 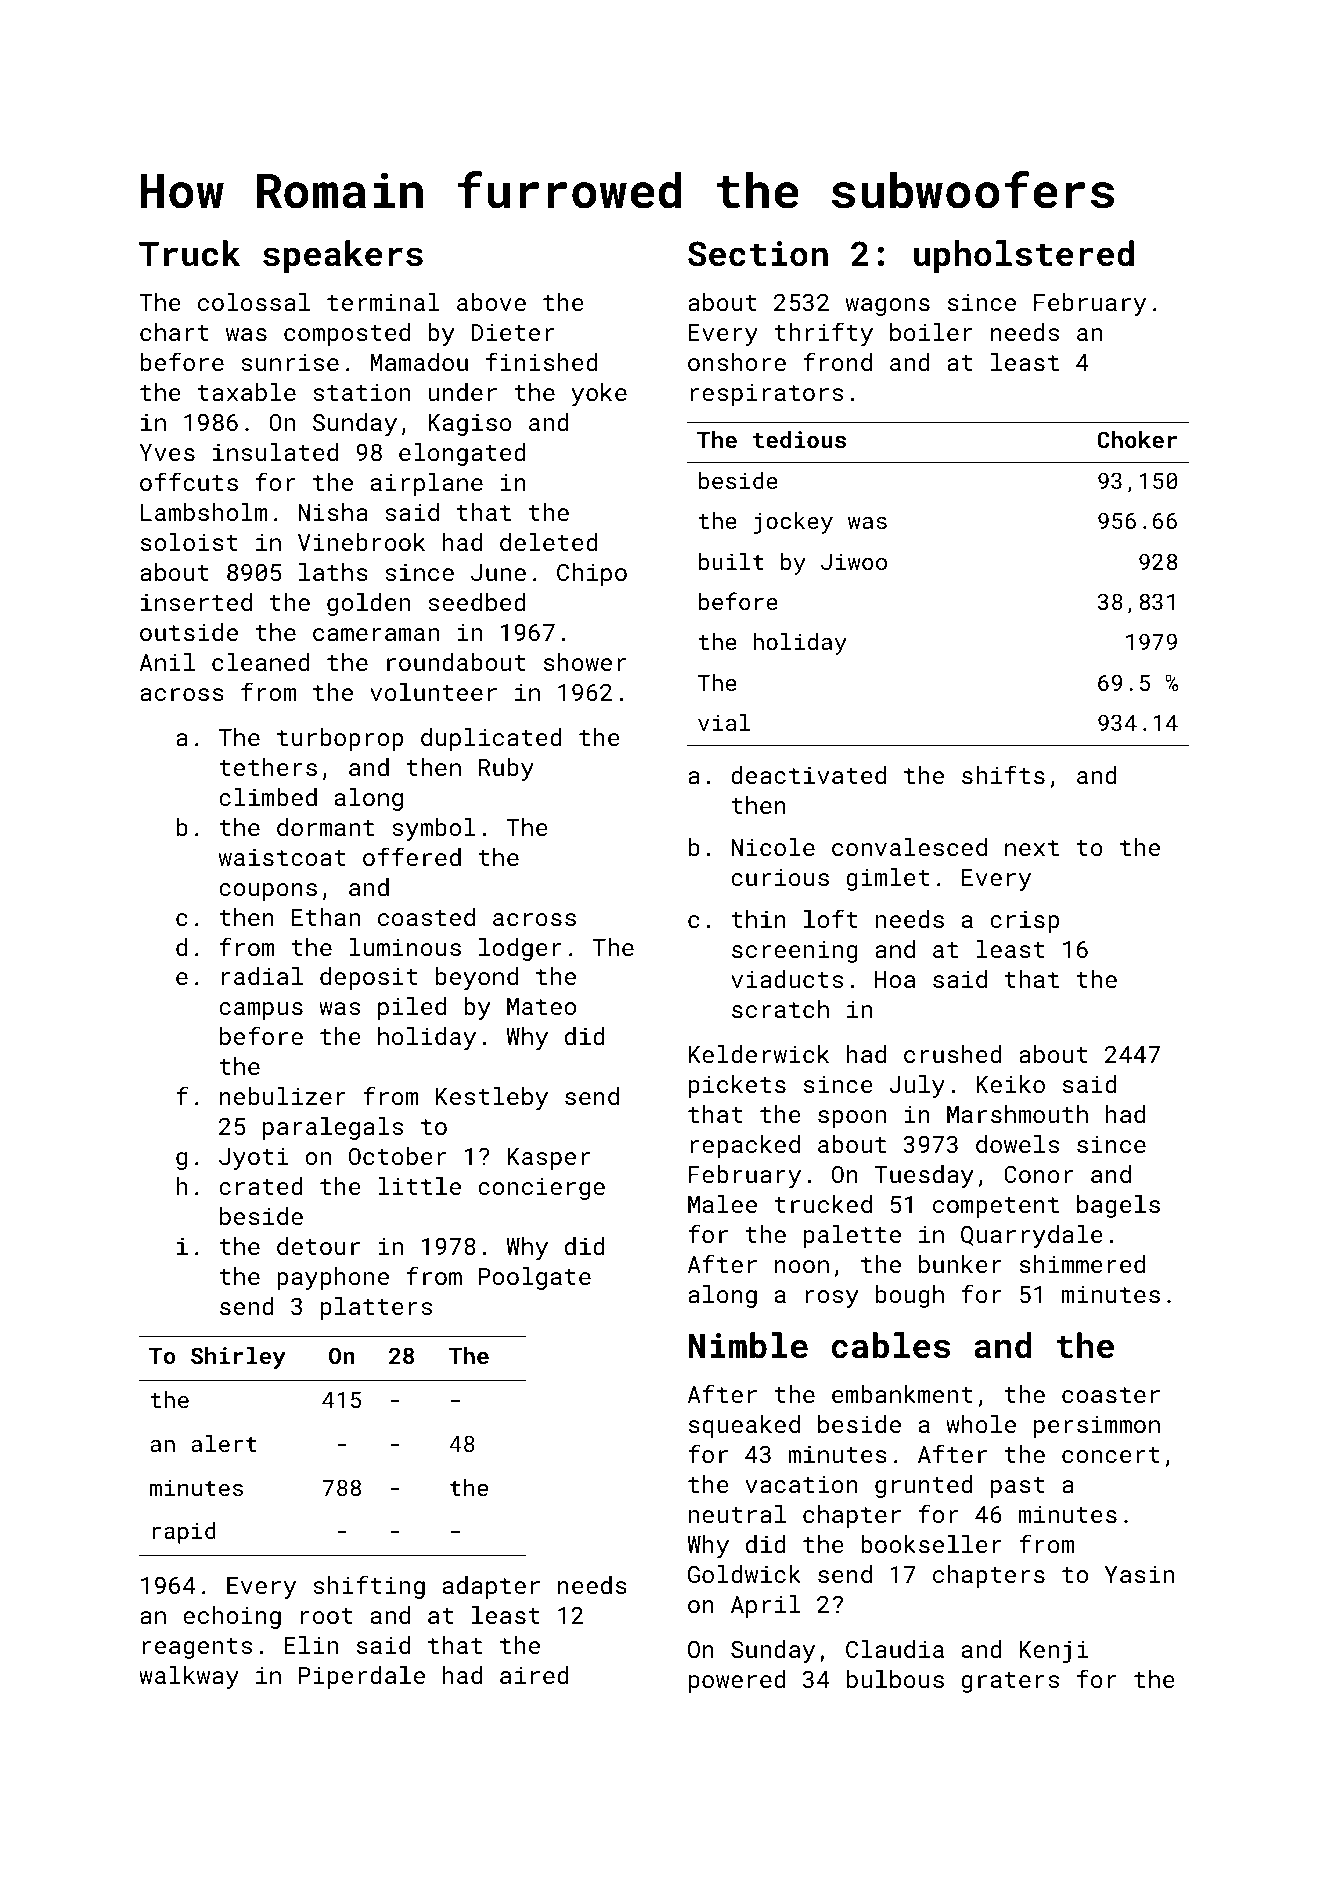 I want to click on palette, so click(x=852, y=1236).
